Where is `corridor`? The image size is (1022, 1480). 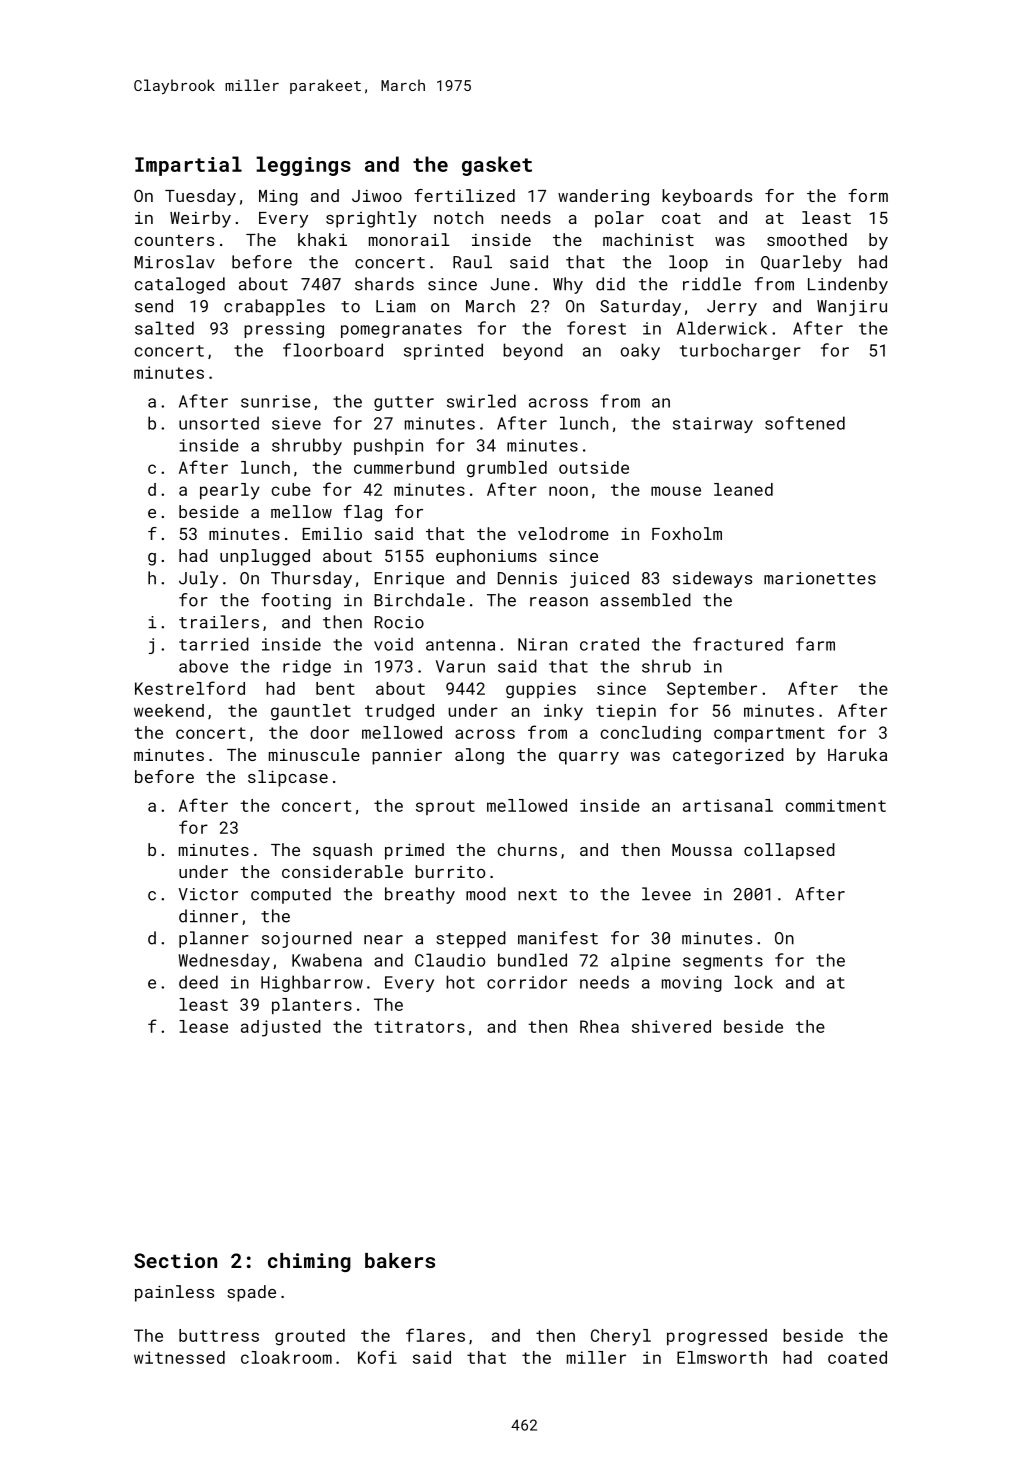 corridor is located at coordinates (527, 982).
